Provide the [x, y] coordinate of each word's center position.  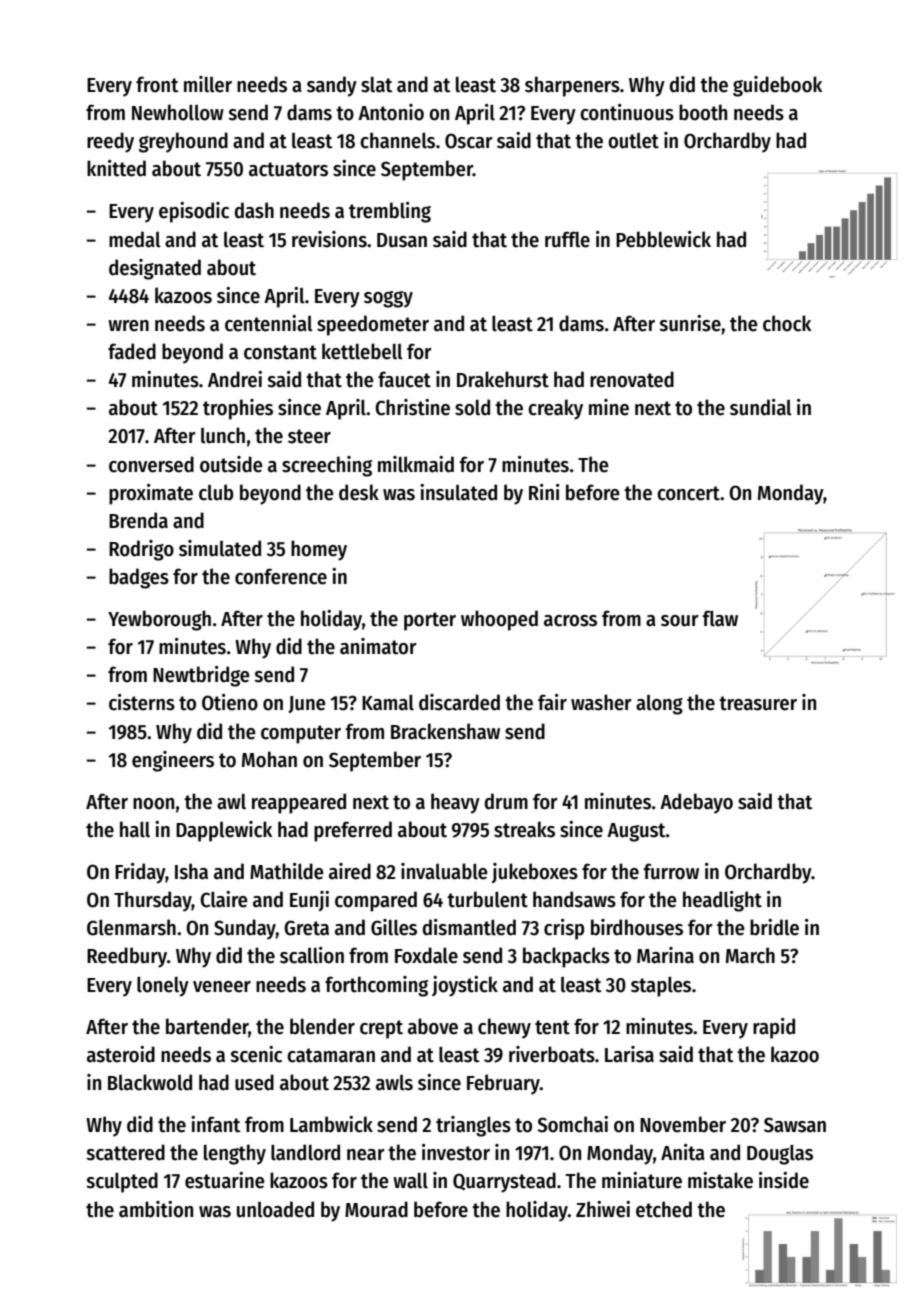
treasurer [758, 703]
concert [688, 493]
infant [216, 1124]
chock [787, 323]
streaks [524, 829]
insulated [458, 492]
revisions [329, 239]
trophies [238, 409]
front [157, 84]
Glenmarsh [131, 927]
